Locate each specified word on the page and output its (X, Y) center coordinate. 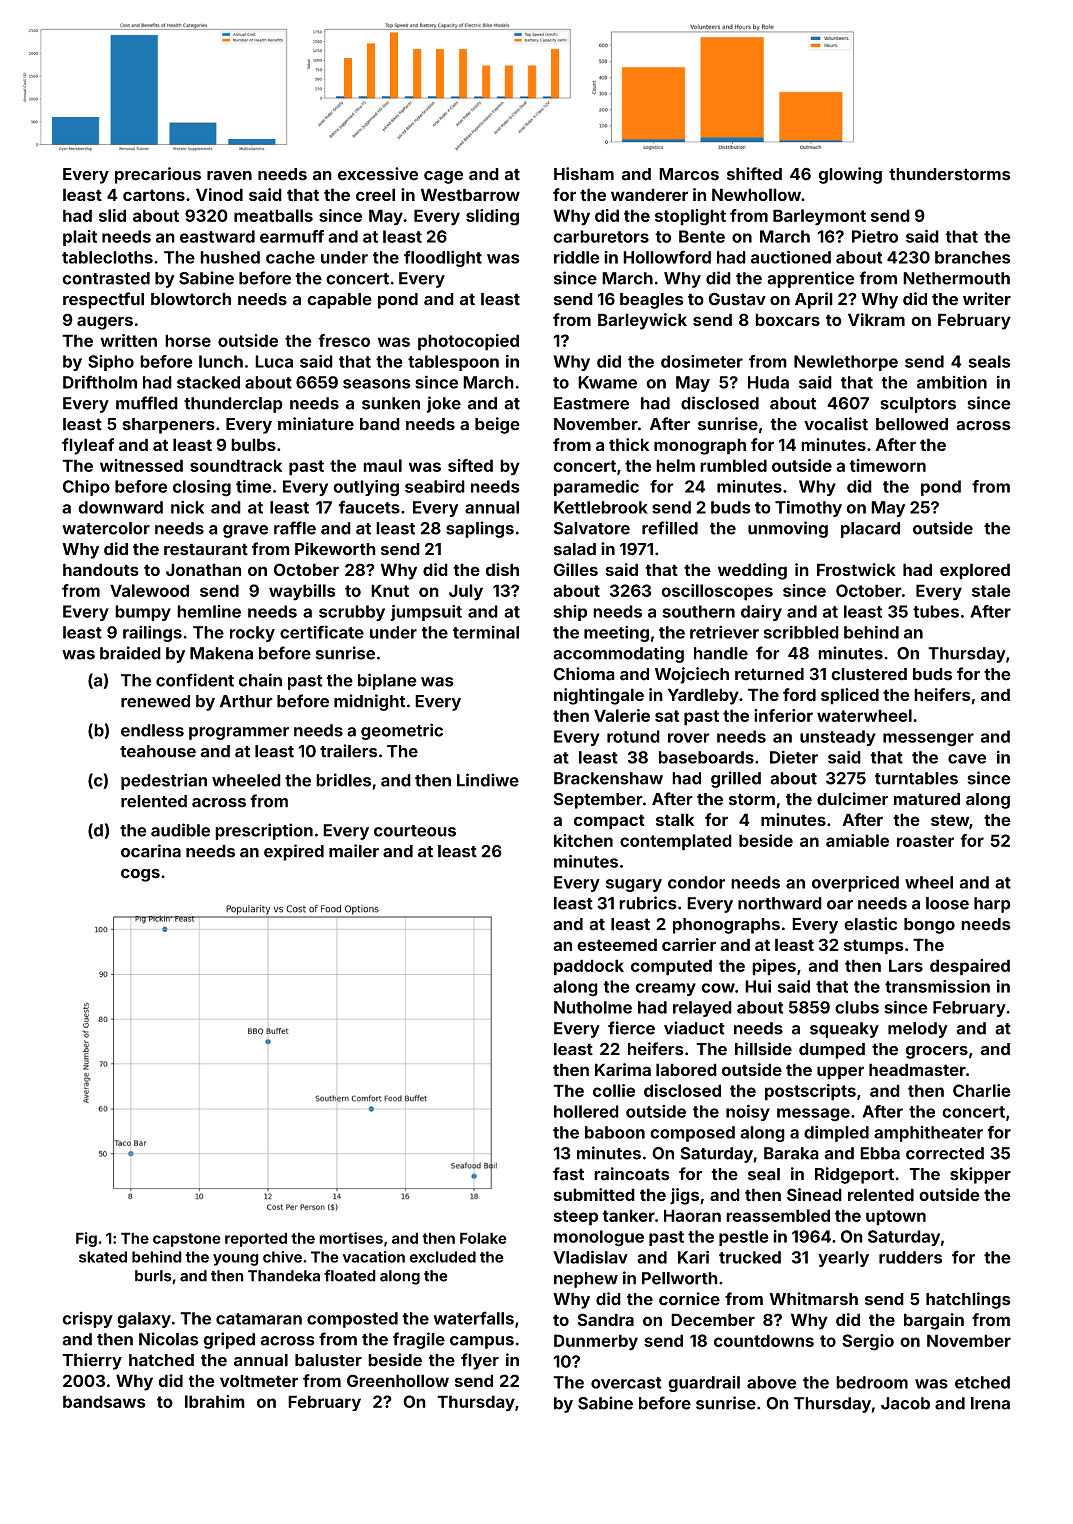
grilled (736, 779)
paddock (589, 967)
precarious (158, 175)
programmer (239, 733)
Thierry (92, 1361)
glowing (850, 175)
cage (443, 177)
